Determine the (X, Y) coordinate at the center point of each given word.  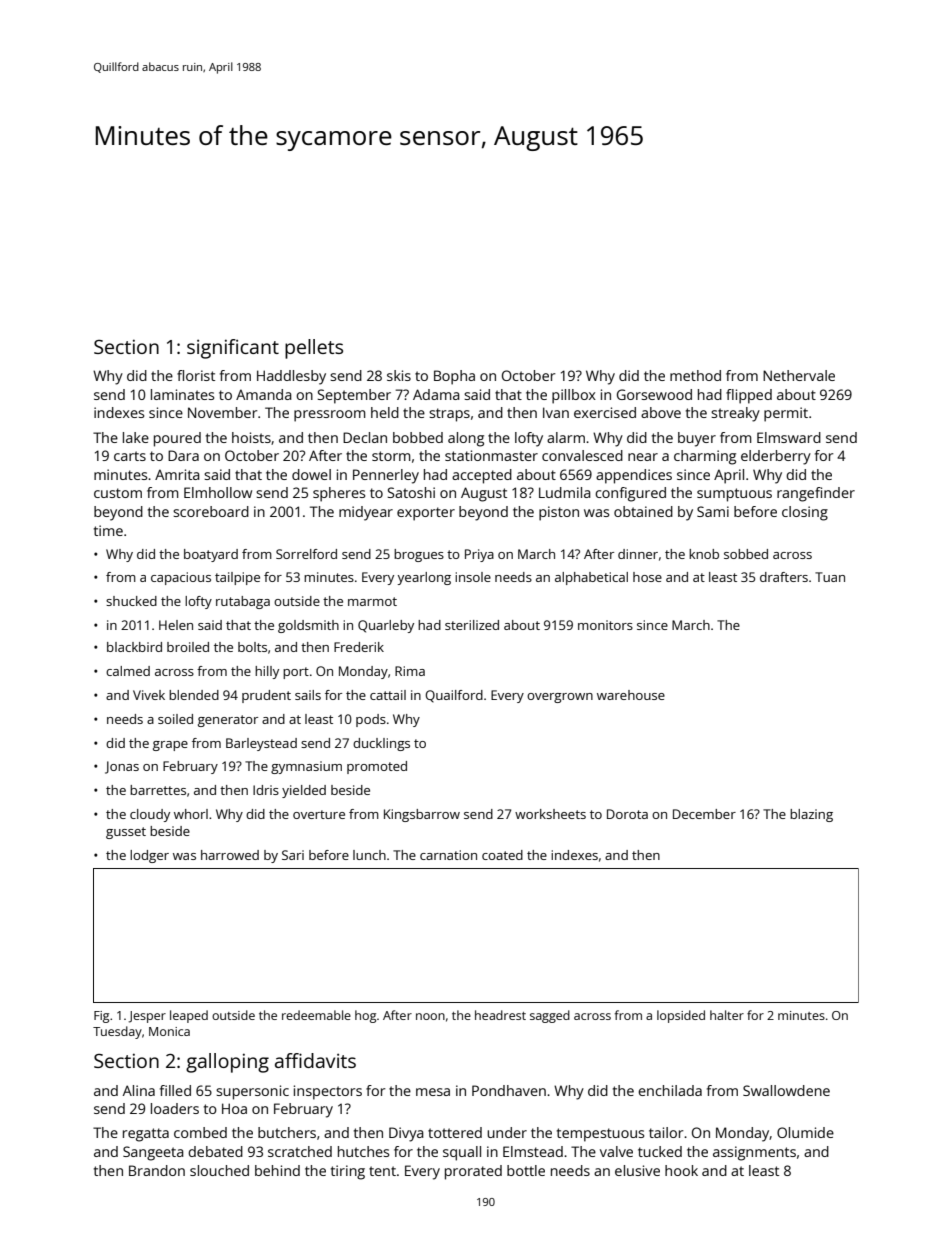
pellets (314, 349)
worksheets (550, 814)
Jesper (147, 1017)
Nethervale (799, 375)
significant (233, 349)
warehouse (631, 695)
